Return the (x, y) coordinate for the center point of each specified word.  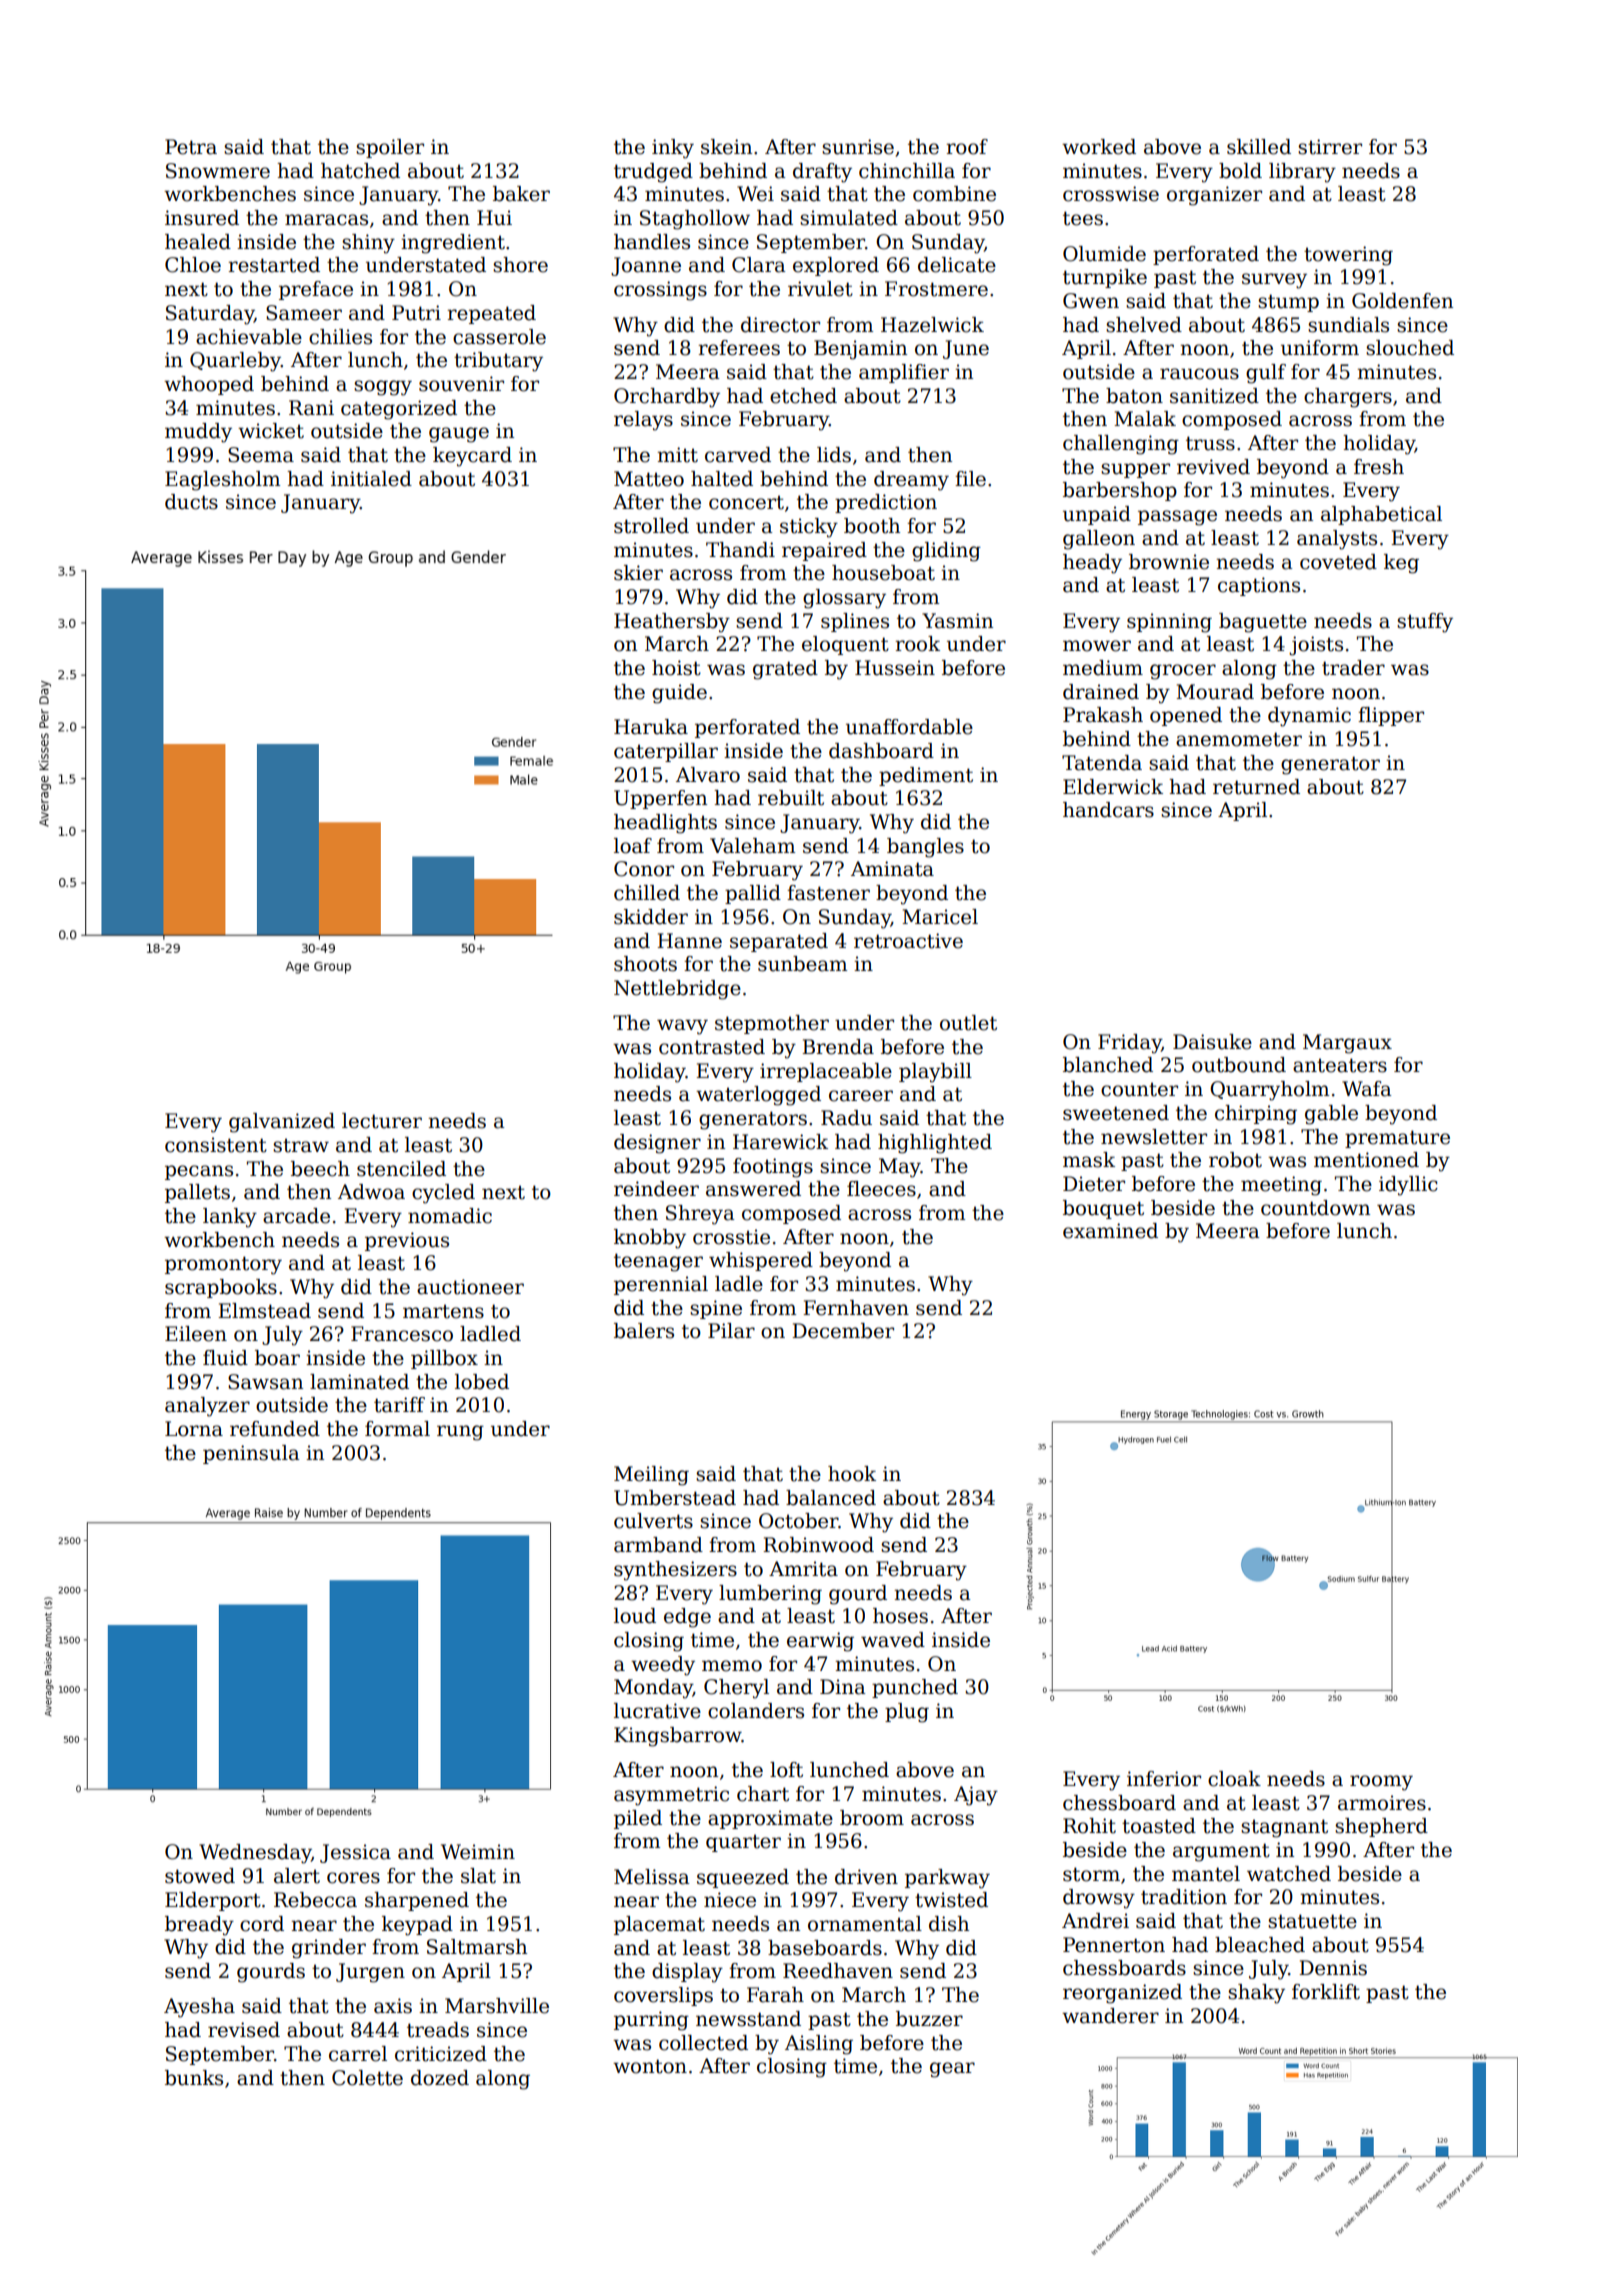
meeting (1281, 1186)
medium (1103, 668)
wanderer (1110, 2016)
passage (1177, 518)
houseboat (883, 573)
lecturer (382, 1121)
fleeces (881, 1189)
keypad (417, 1926)
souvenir (461, 384)
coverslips (663, 1996)
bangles (925, 848)
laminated (359, 1382)
